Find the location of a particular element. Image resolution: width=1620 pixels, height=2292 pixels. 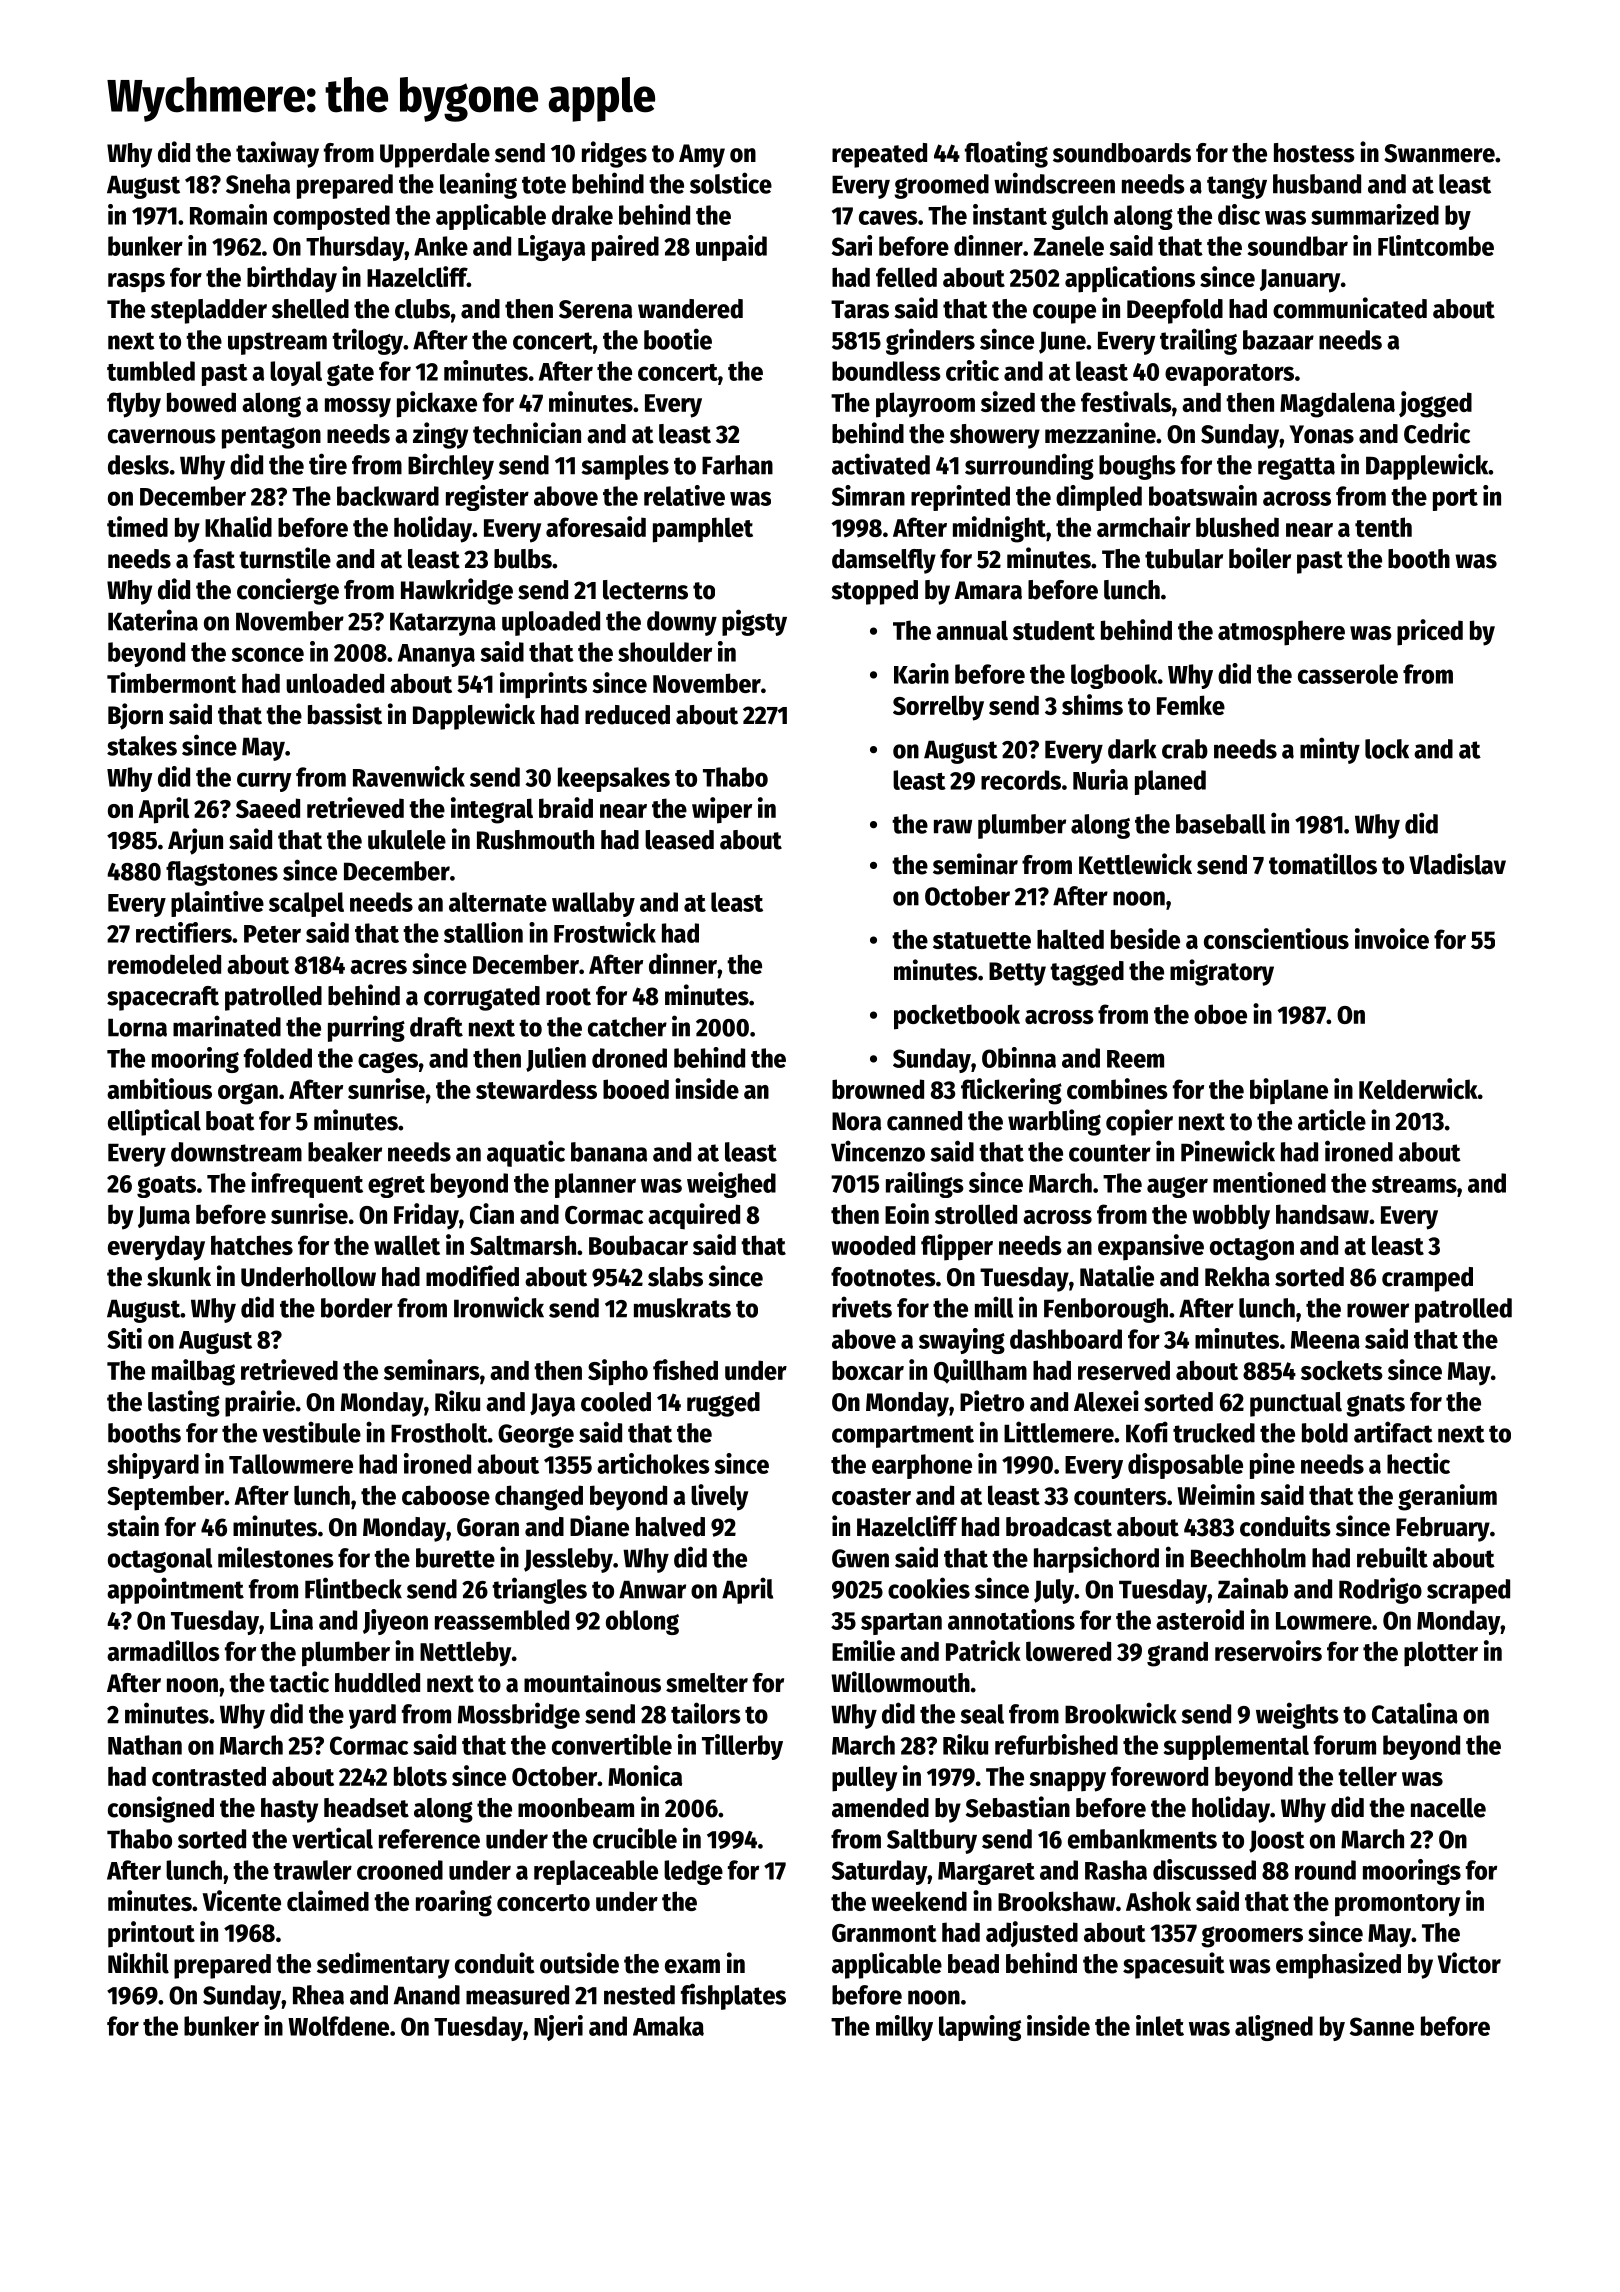

Weimin is located at coordinates (1216, 1494).
